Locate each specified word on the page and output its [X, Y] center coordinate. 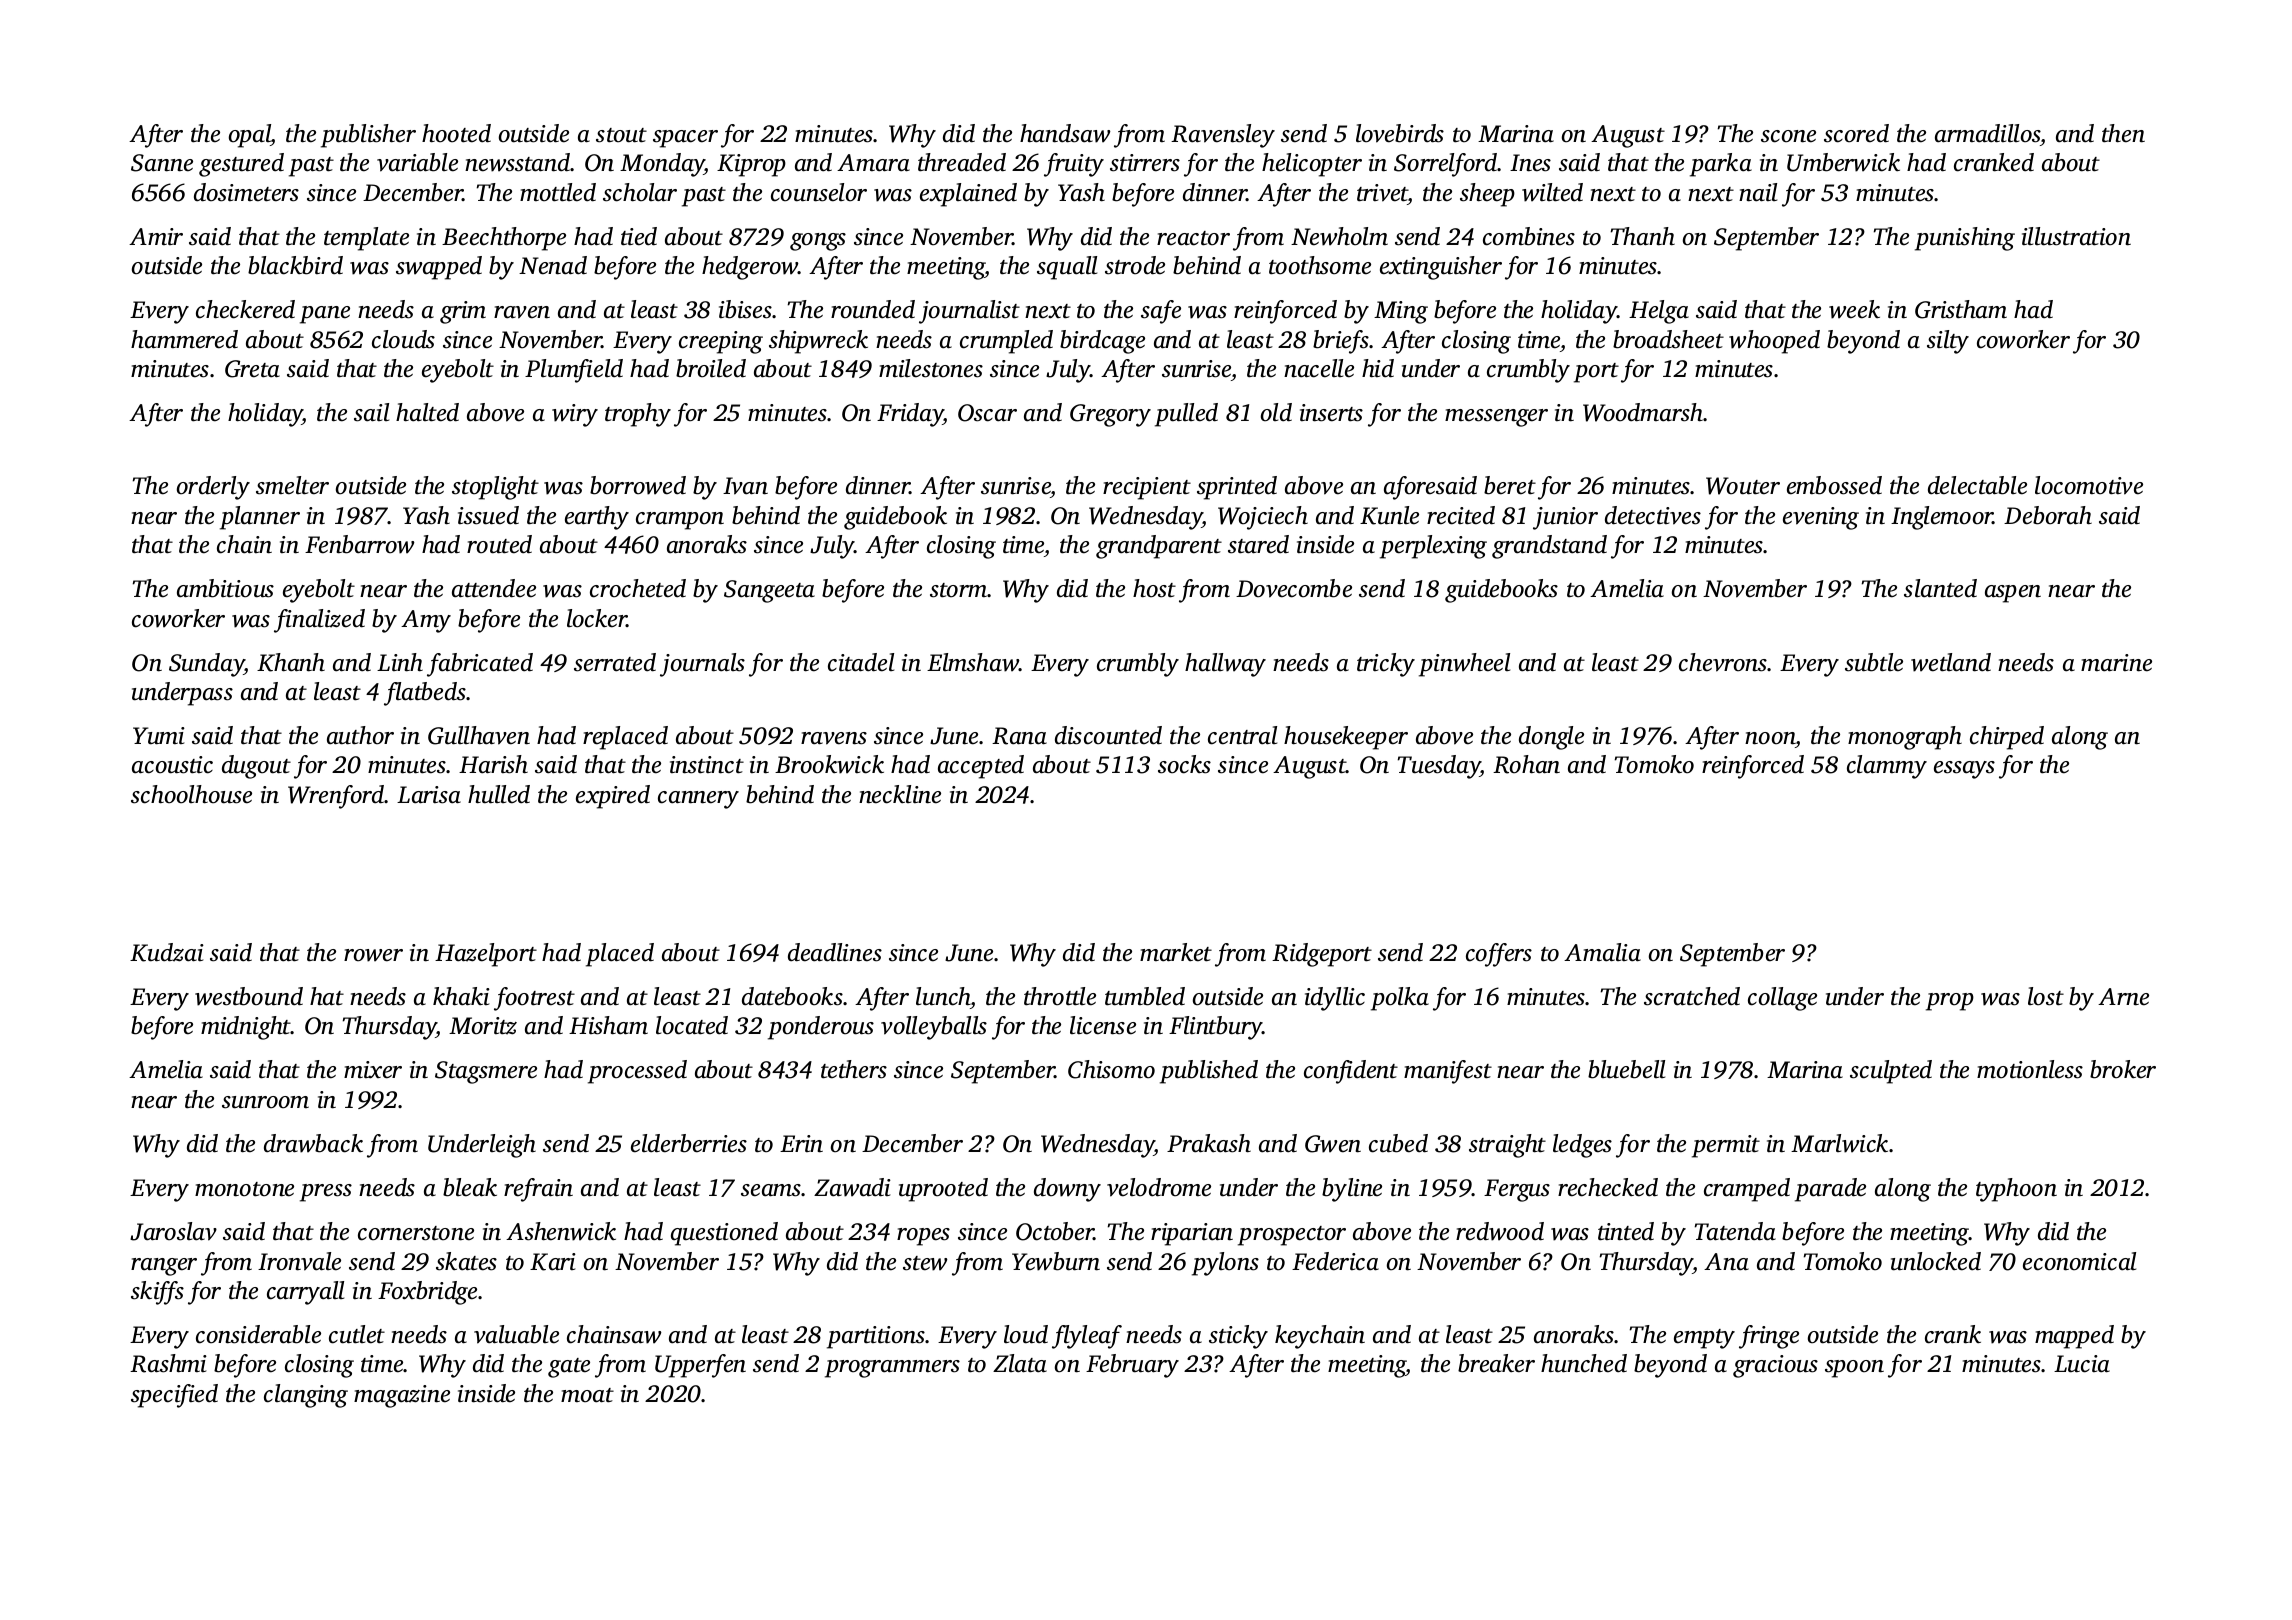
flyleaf [1087, 1337]
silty [1948, 342]
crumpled [1006, 342]
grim [463, 312]
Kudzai [167, 952]
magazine [402, 1396]
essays [1964, 770]
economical [2079, 1261]
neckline [900, 794]
